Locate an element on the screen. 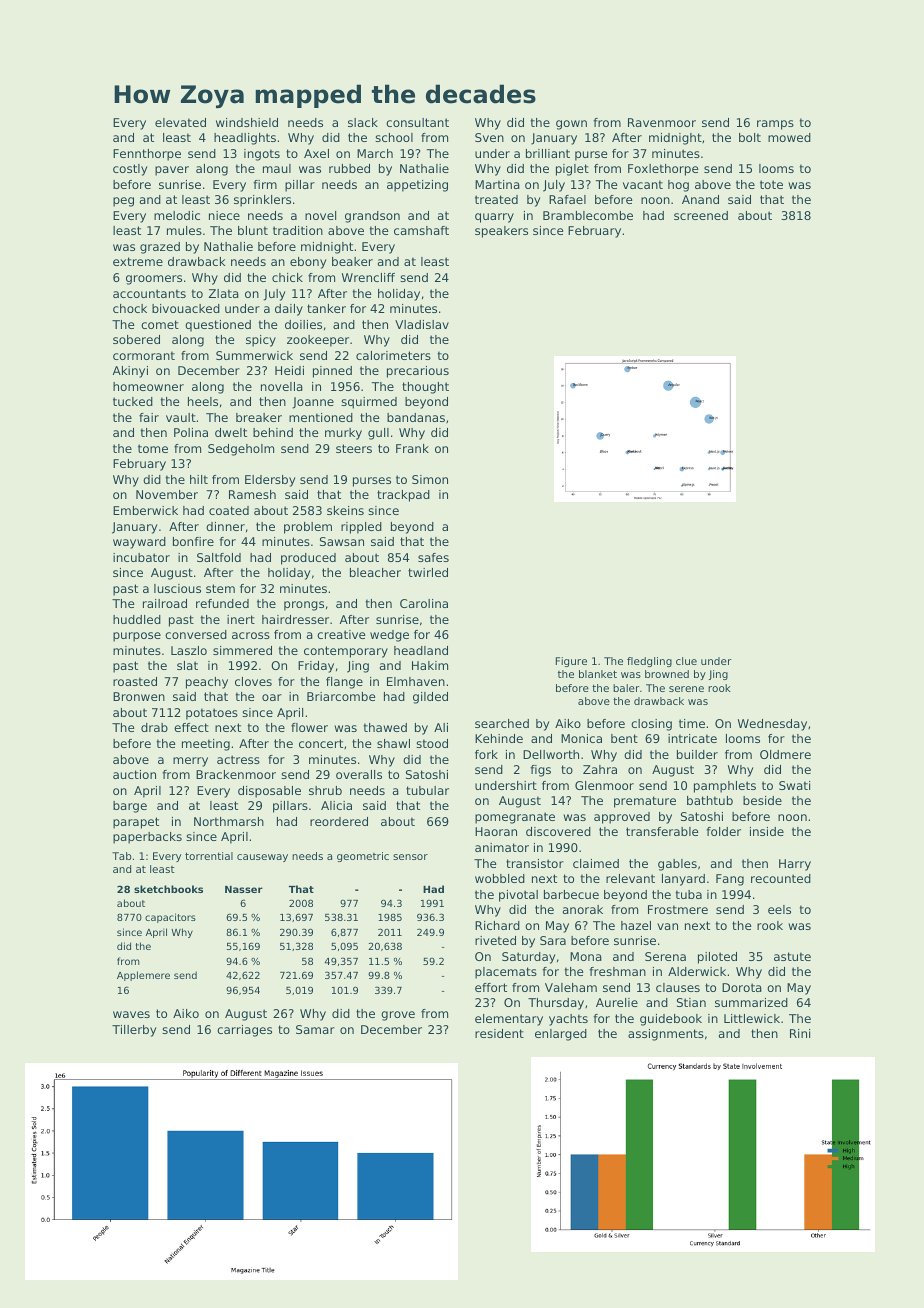 This screenshot has width=924, height=1308. Anand is located at coordinates (700, 199).
